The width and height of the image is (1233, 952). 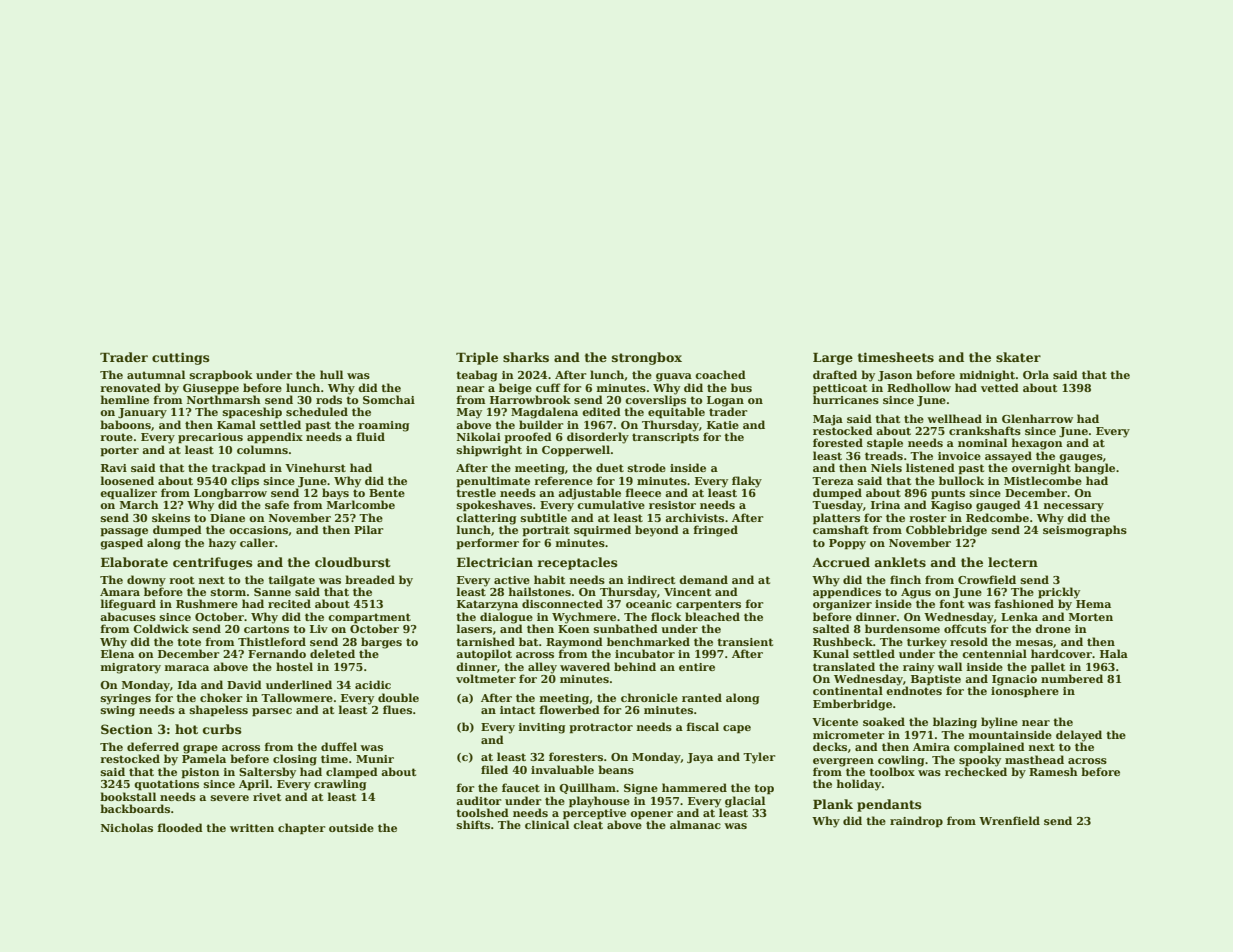 What do you see at coordinates (315, 467) in the image?
I see `Vinehurst` at bounding box center [315, 467].
